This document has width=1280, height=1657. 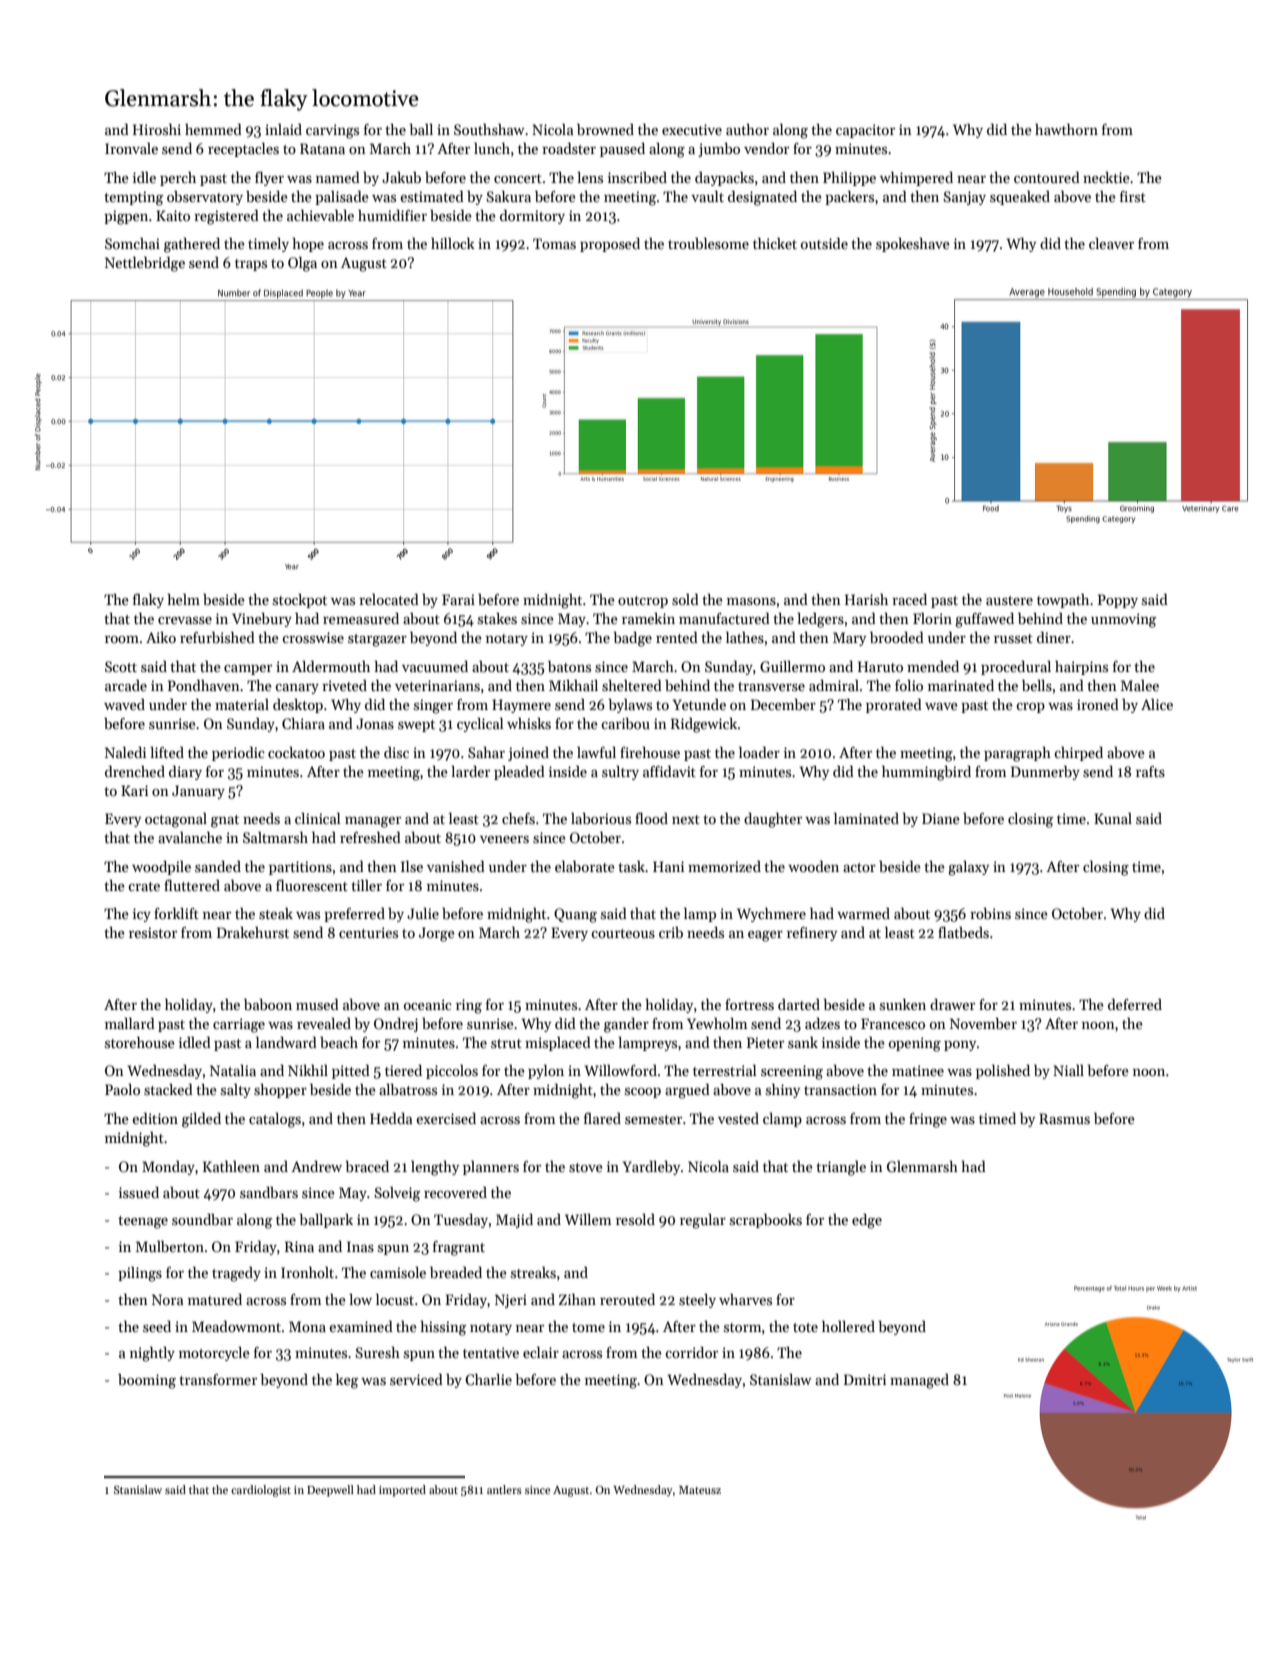 I want to click on eclair, so click(x=541, y=1352).
